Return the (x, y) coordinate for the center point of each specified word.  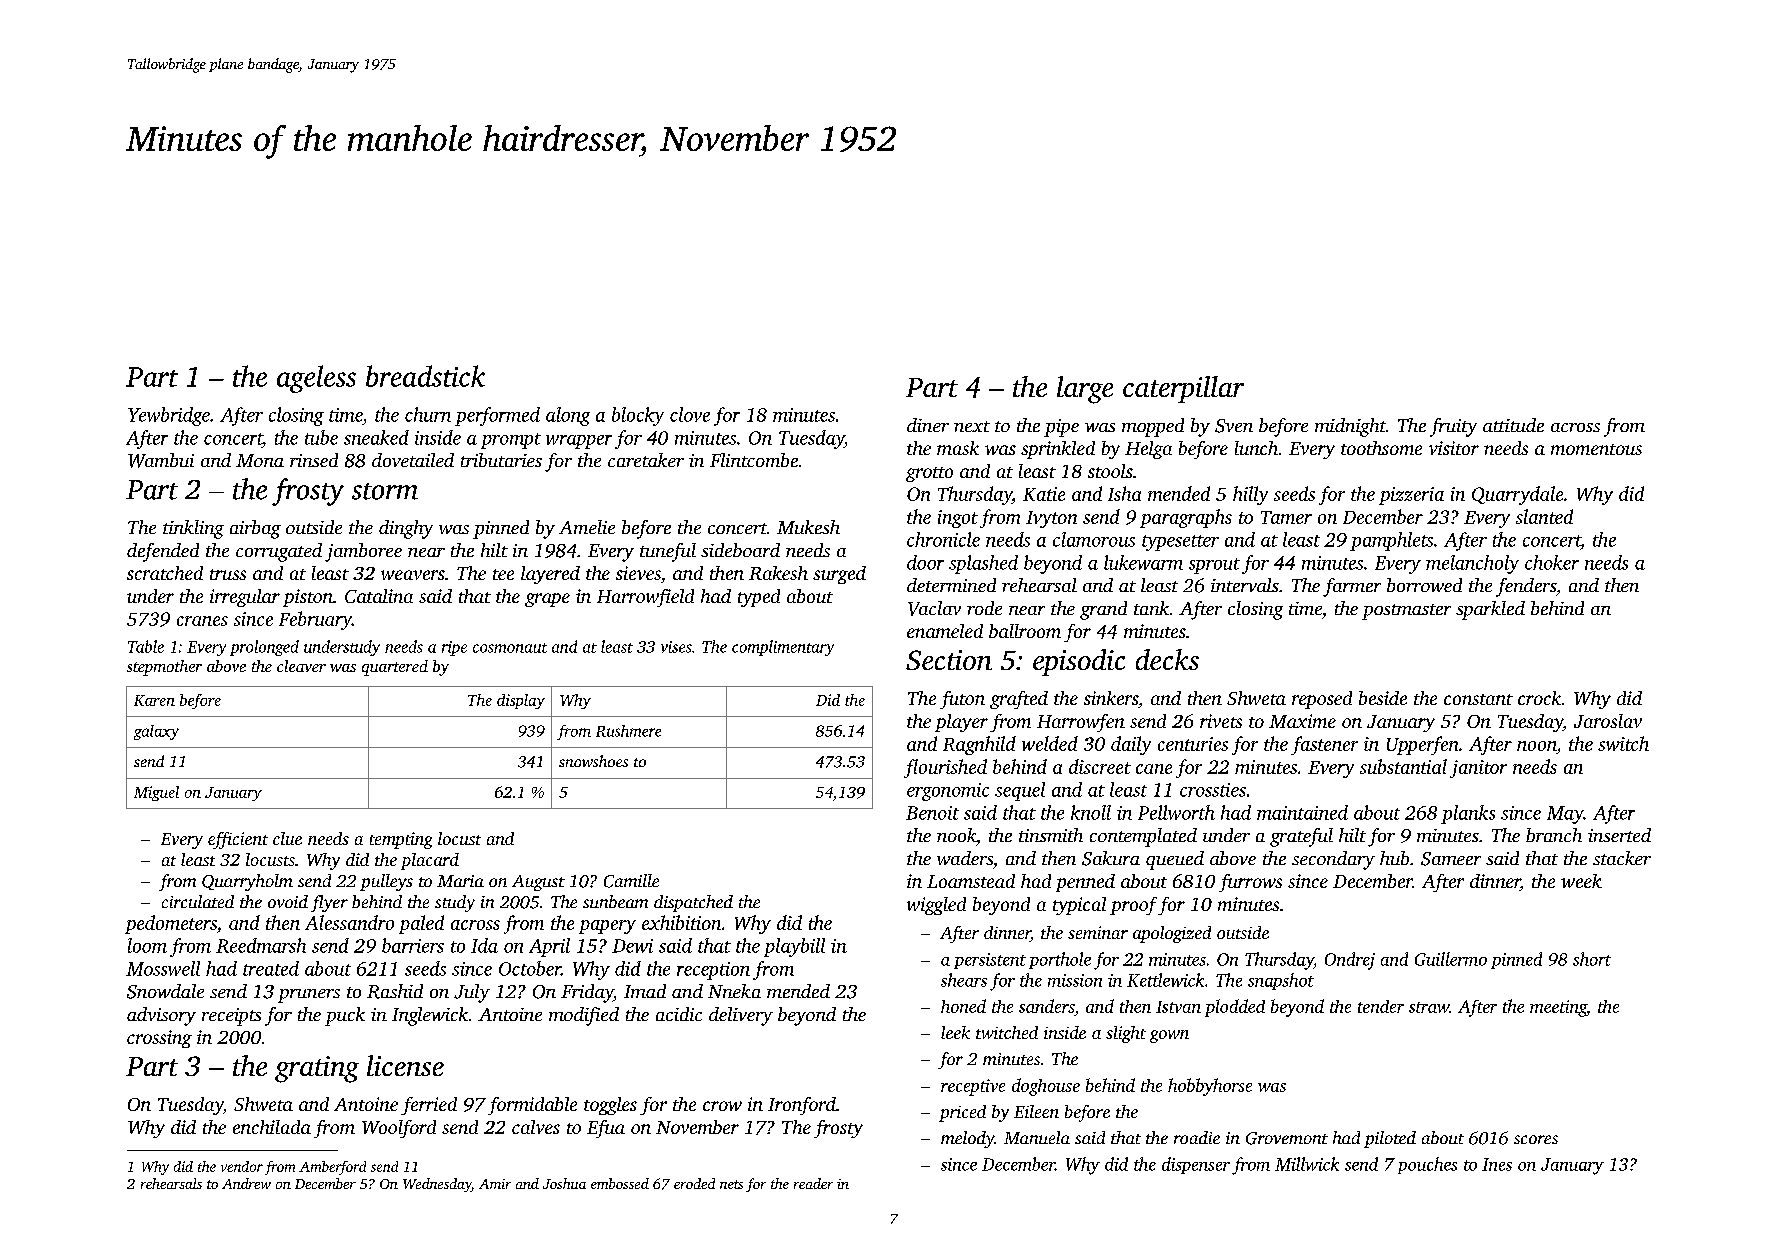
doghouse (1046, 1087)
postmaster (1406, 612)
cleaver (301, 666)
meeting (1558, 1008)
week (1581, 881)
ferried (429, 1106)
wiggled (936, 906)
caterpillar (1183, 389)
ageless (316, 379)
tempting (401, 840)
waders (965, 858)
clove (690, 414)
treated (271, 968)
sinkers (1111, 698)
